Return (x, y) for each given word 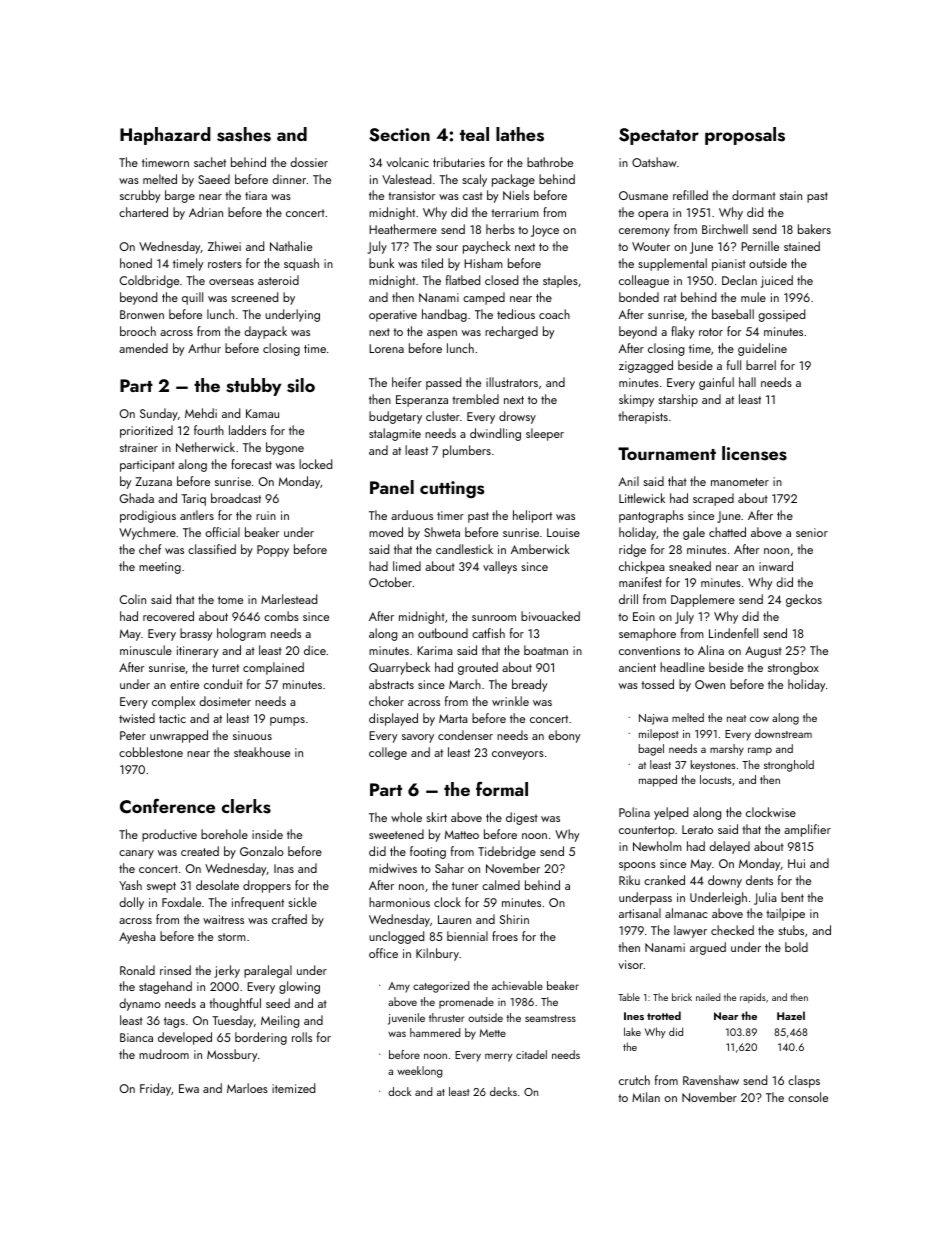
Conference (167, 806)
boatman (546, 650)
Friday (155, 1089)
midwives (393, 868)
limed (407, 566)
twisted (137, 718)
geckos (804, 600)
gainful (716, 383)
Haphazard (165, 136)
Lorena (386, 348)
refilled (690, 195)
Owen (710, 684)
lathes (520, 134)
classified (212, 549)
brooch (138, 331)
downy (725, 881)
